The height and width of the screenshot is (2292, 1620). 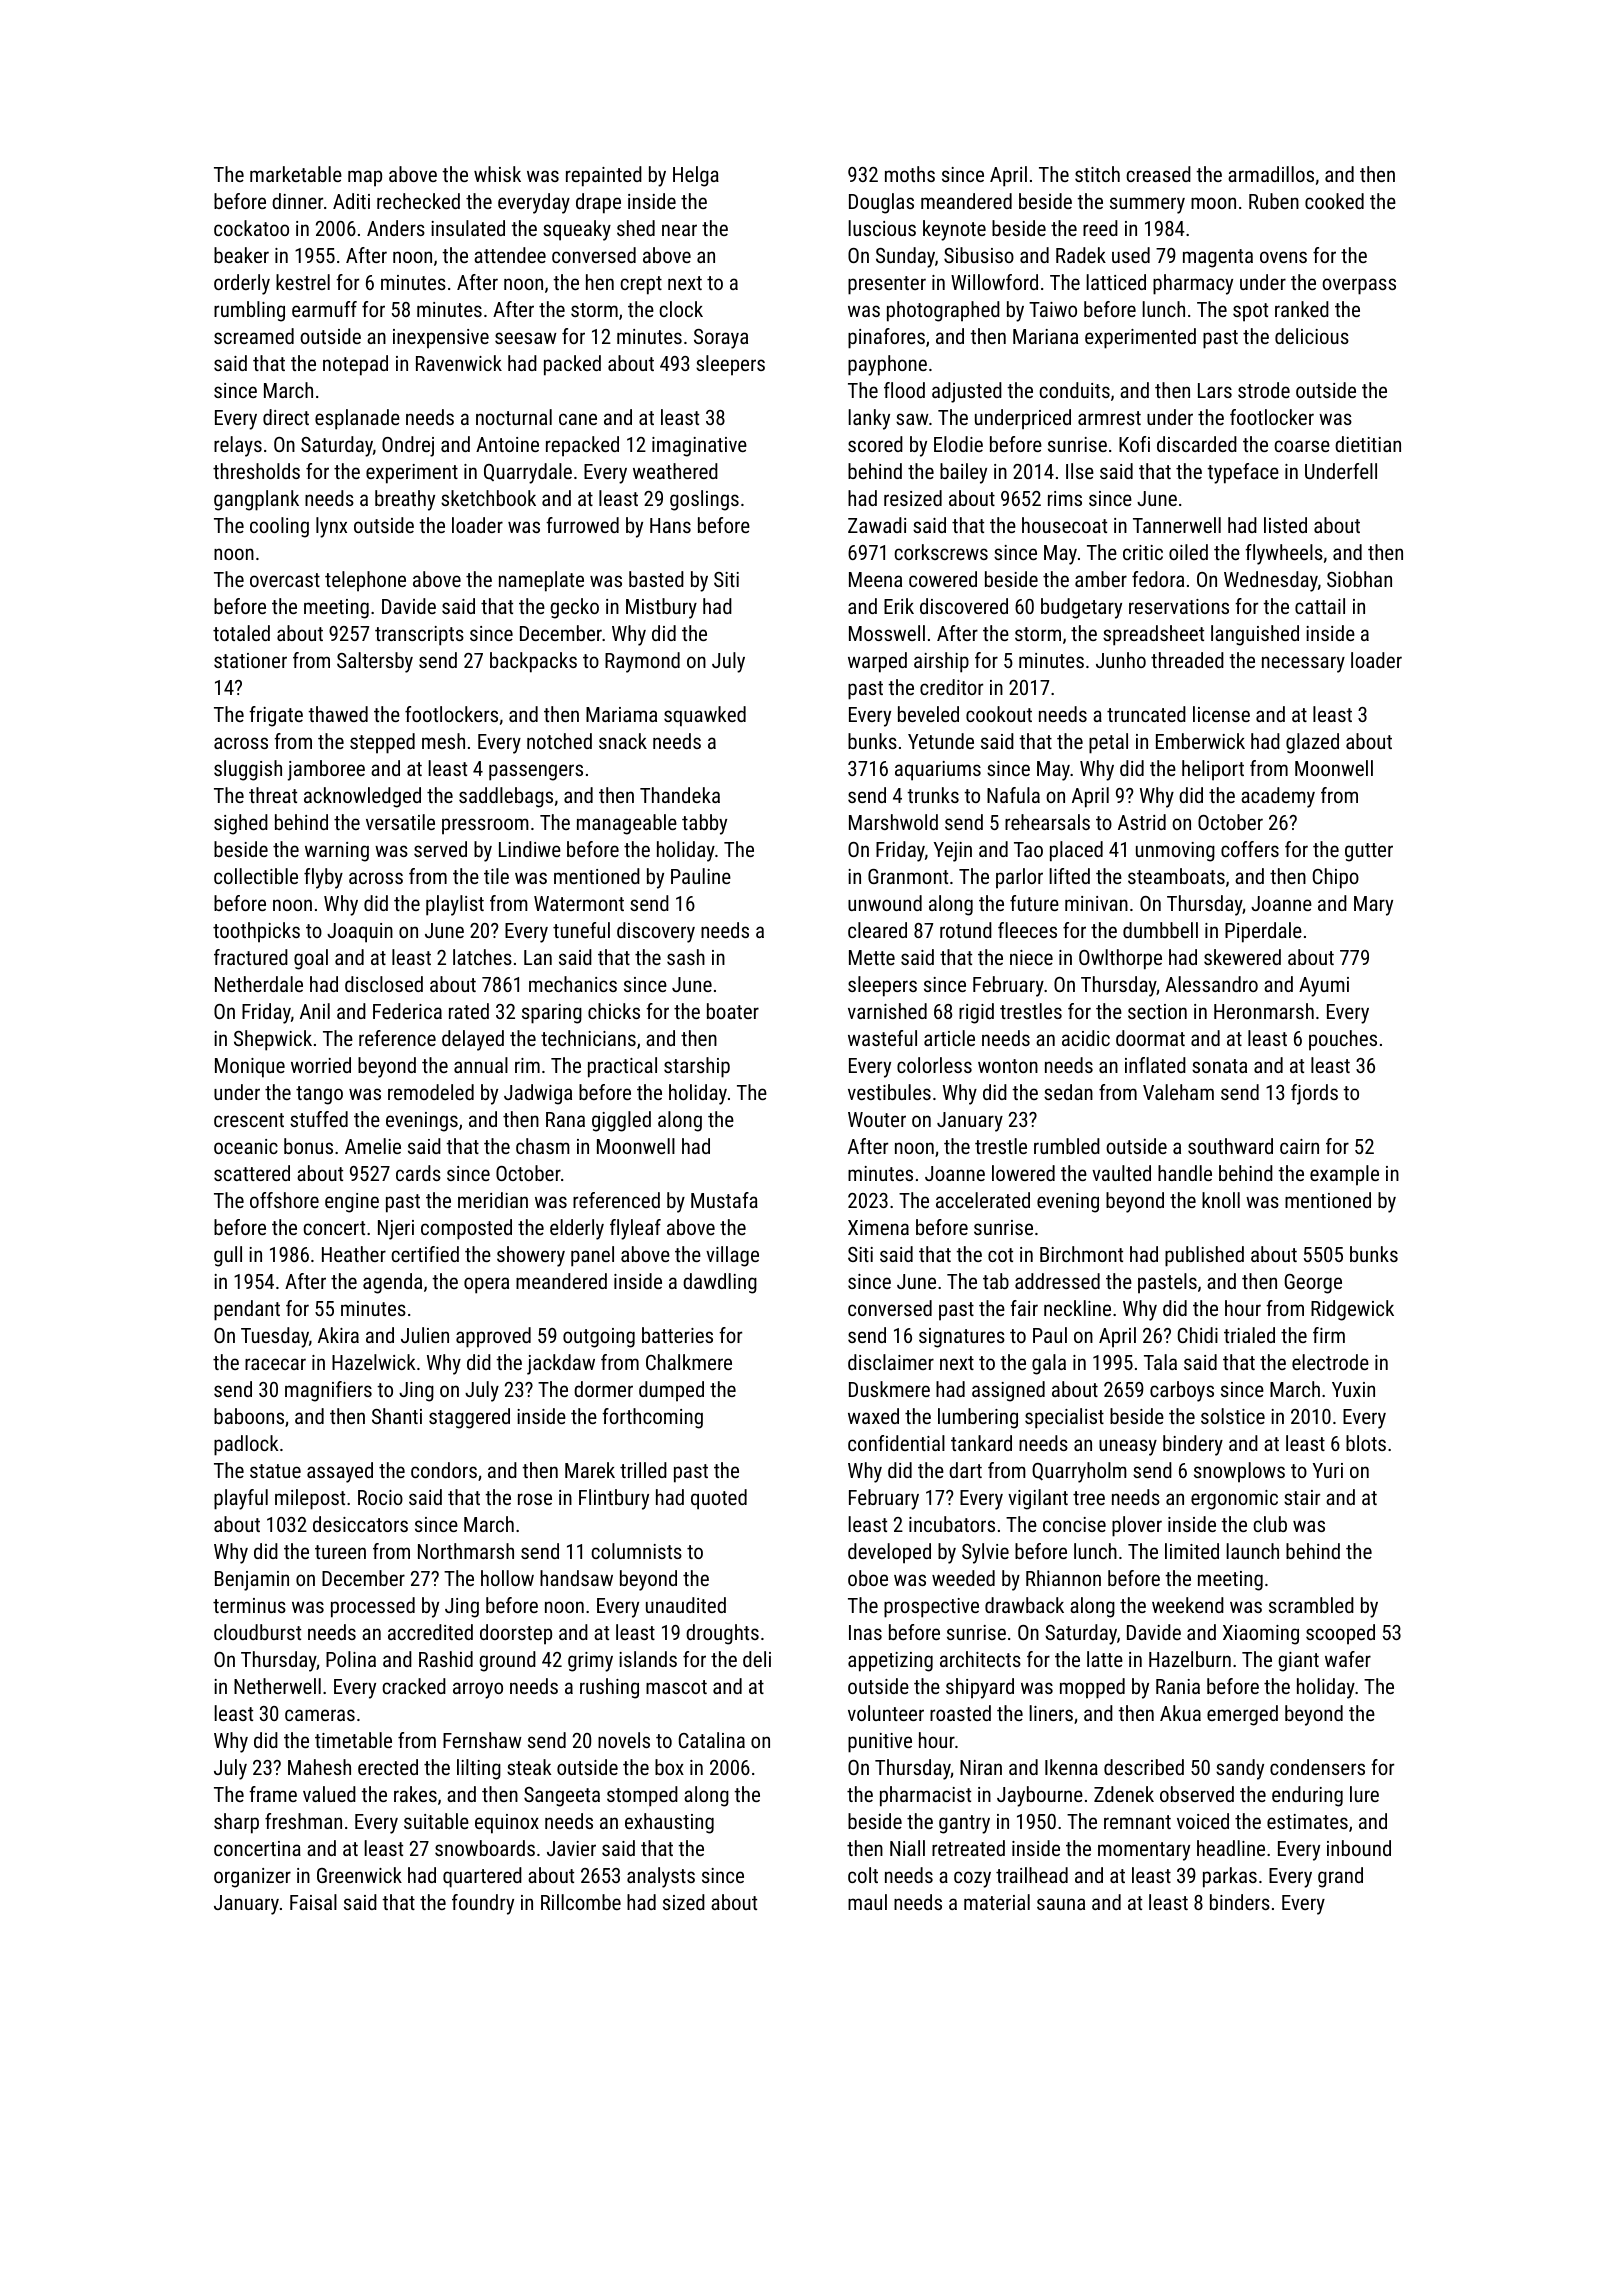 What do you see at coordinates (981, 1443) in the screenshot?
I see `tankard` at bounding box center [981, 1443].
